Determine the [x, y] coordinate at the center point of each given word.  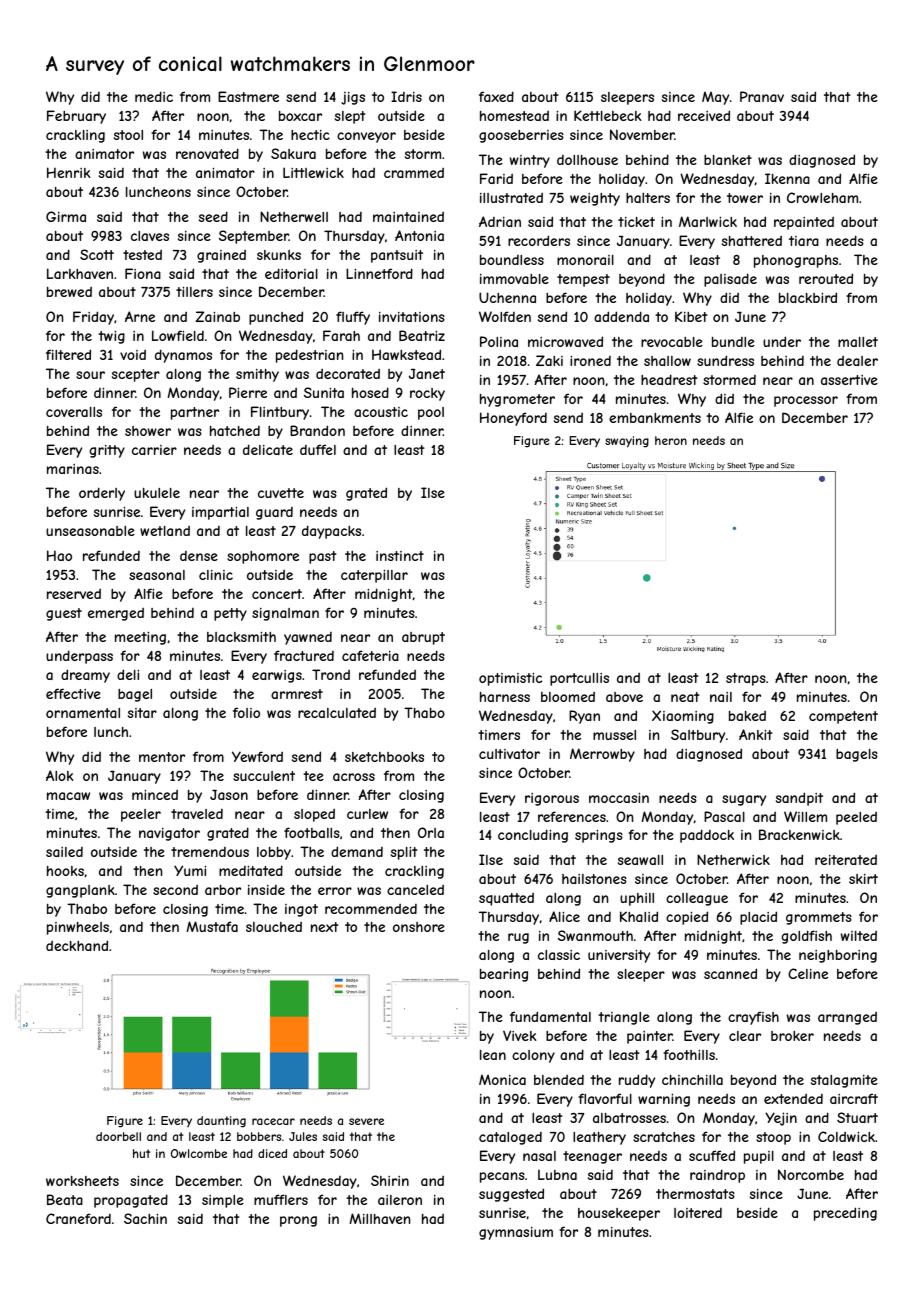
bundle [733, 342]
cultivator [509, 754]
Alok [60, 775]
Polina [499, 341]
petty [230, 614]
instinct [400, 556]
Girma [66, 216]
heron [671, 440]
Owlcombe [199, 1153]
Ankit [756, 734]
